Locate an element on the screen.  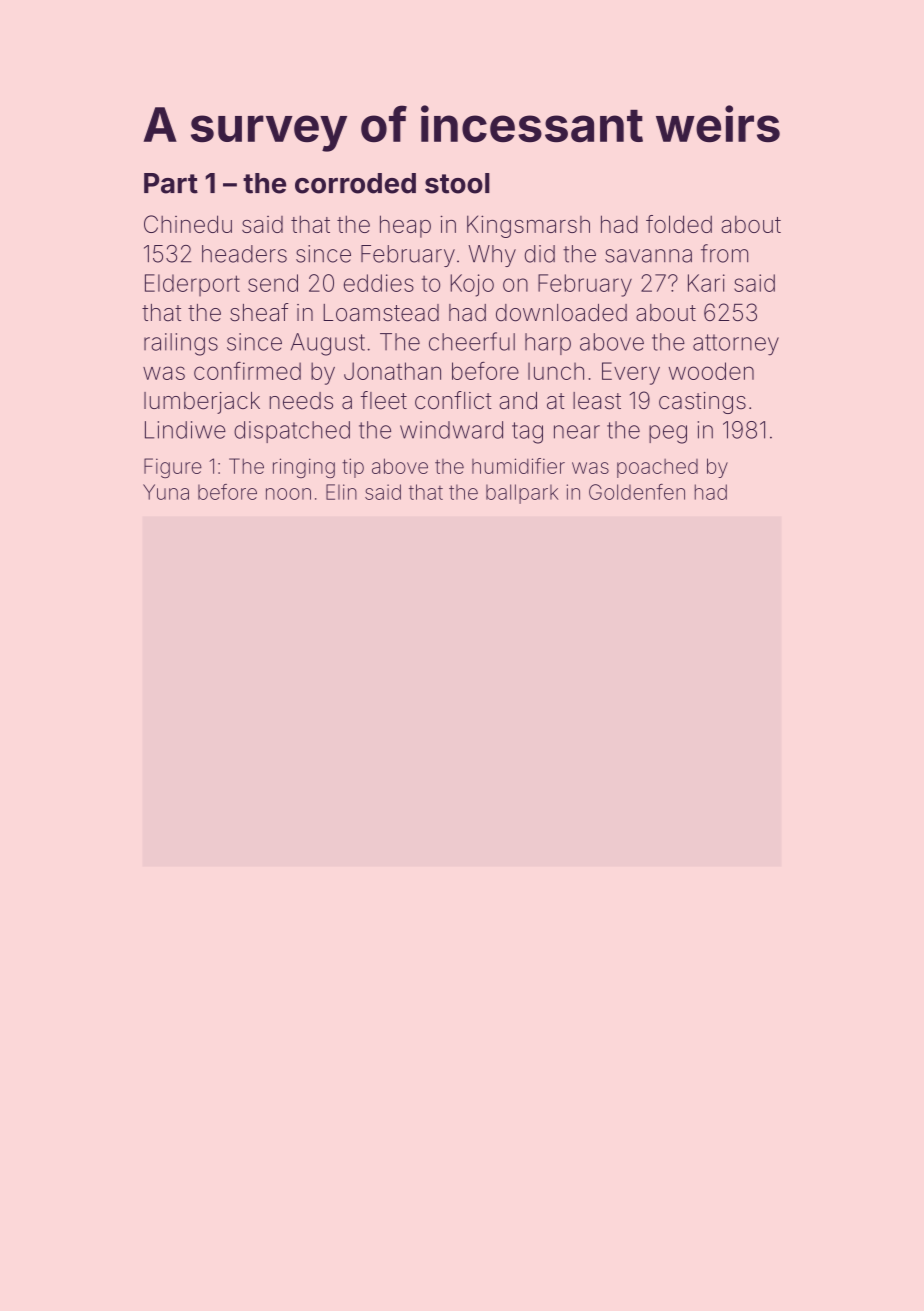
Goldenfen is located at coordinates (637, 492).
